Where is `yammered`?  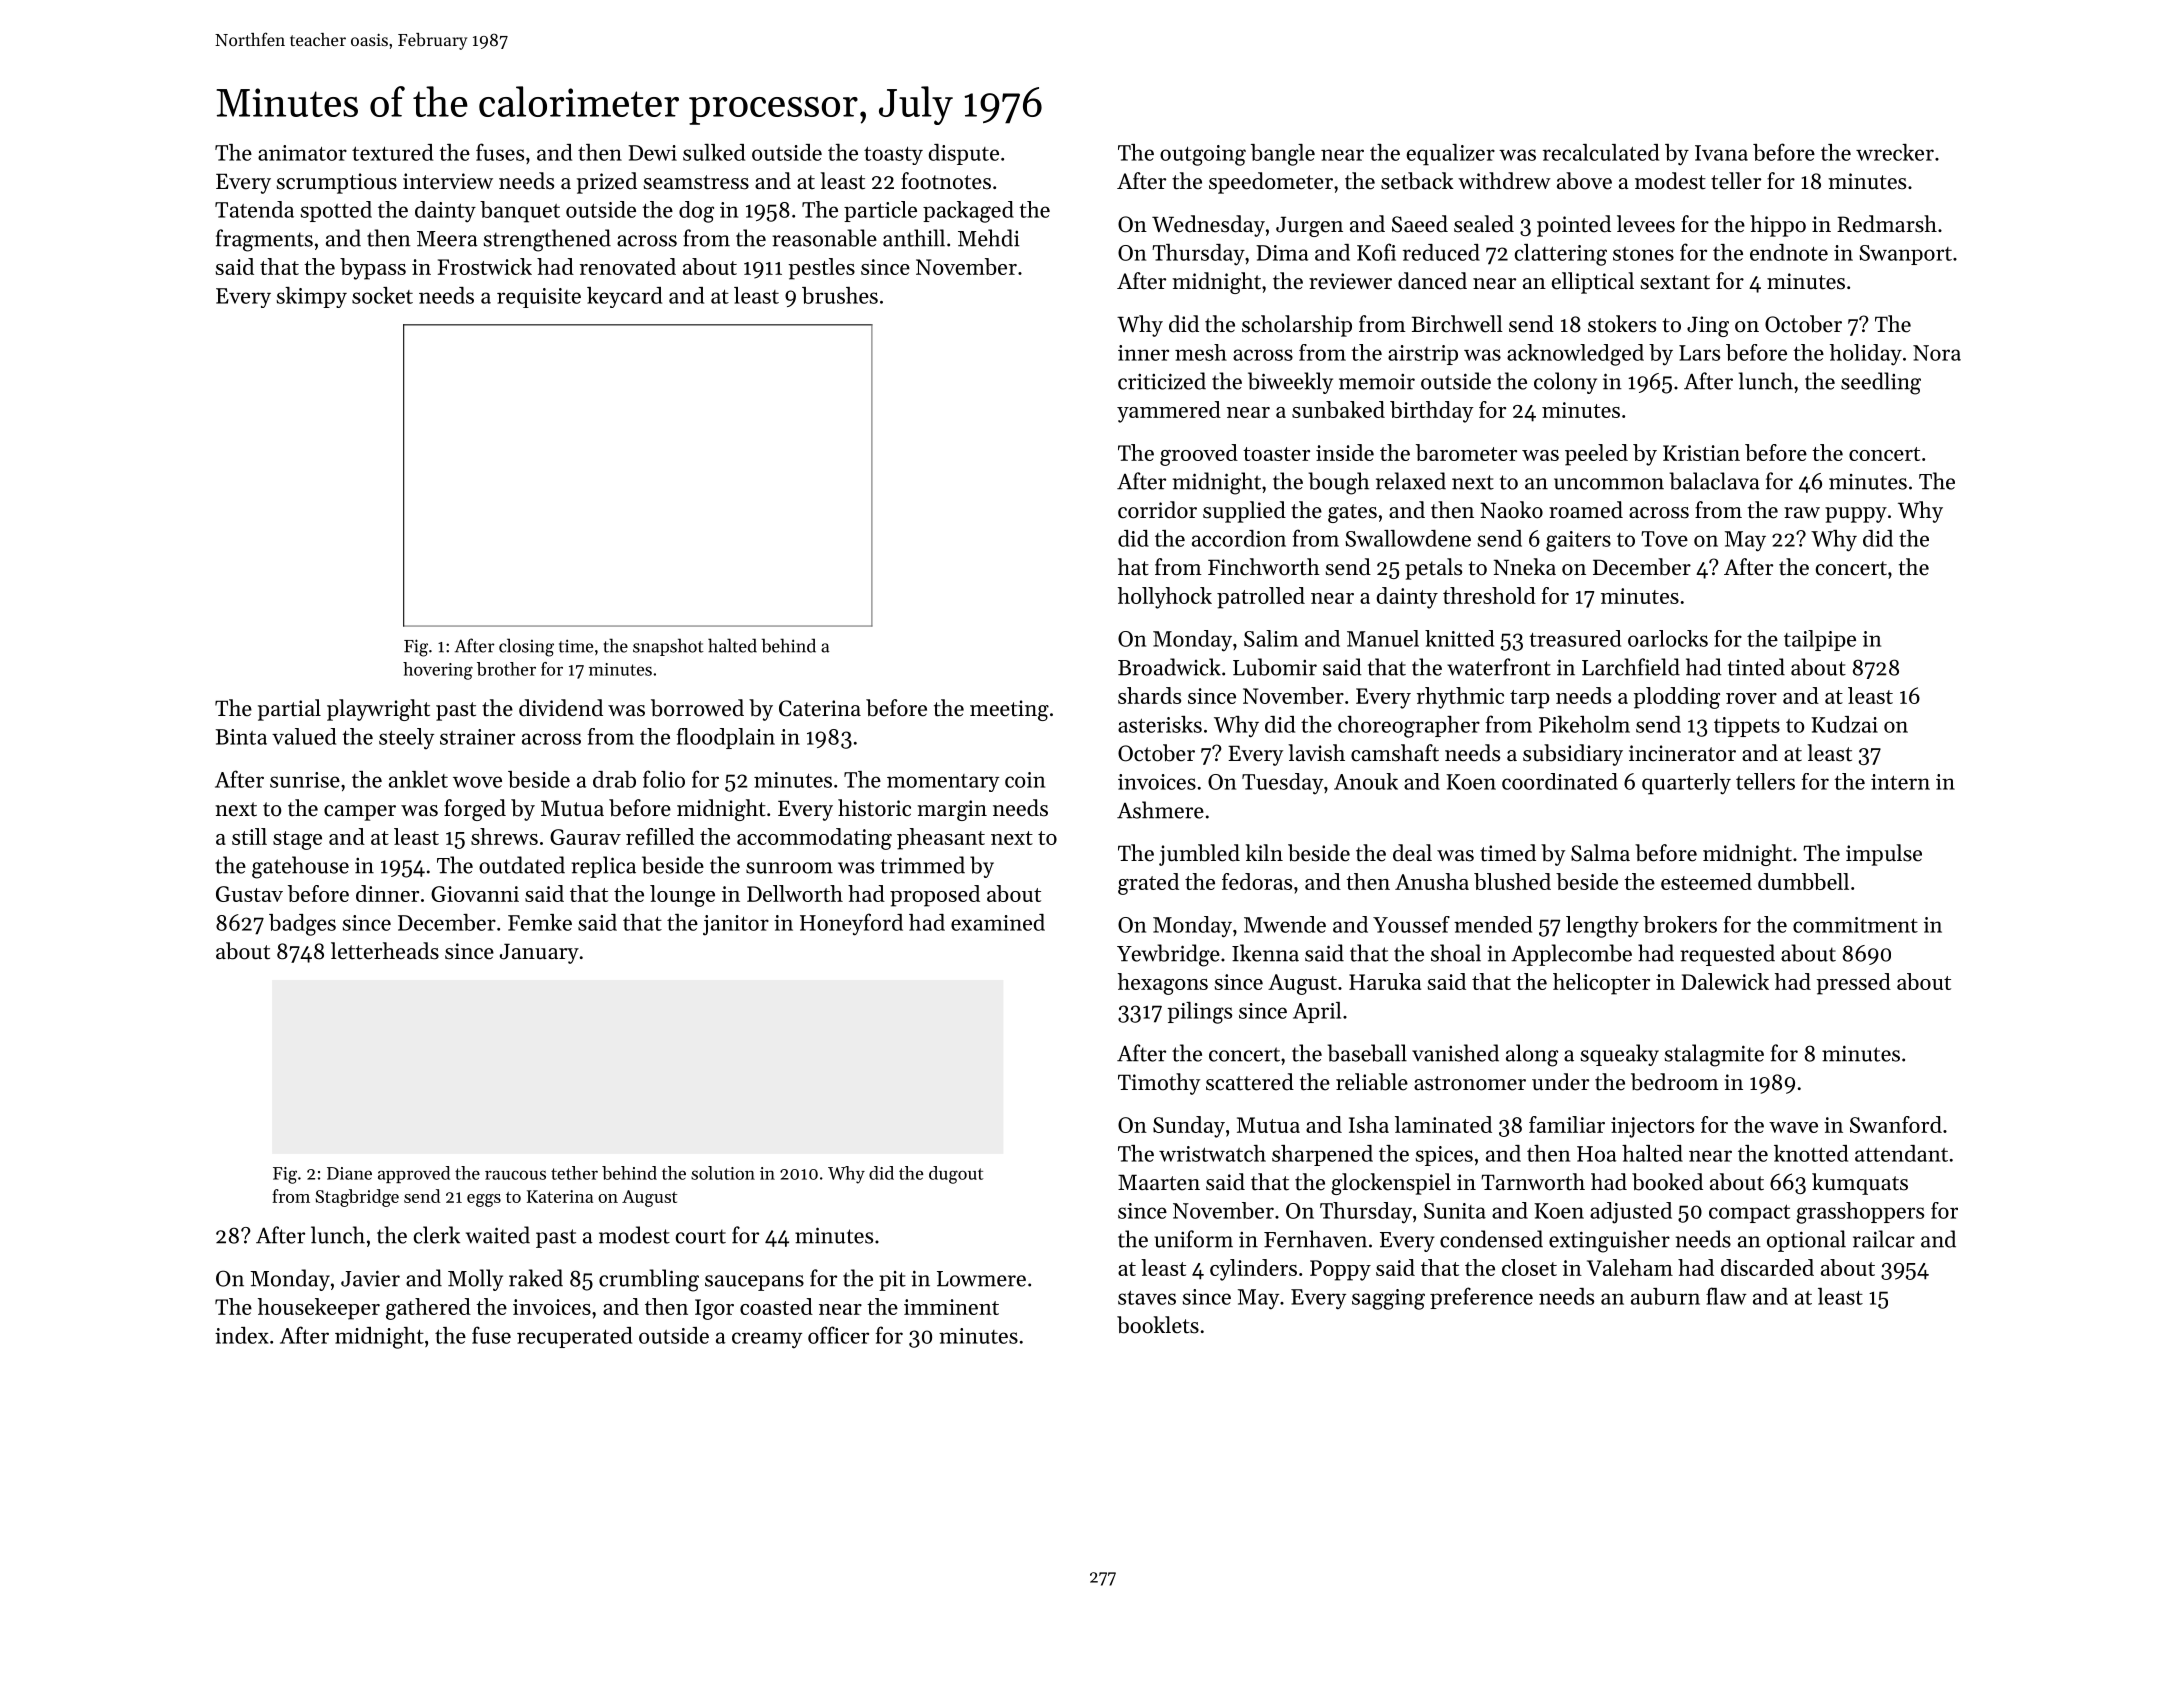 yammered is located at coordinates (1169, 412).
